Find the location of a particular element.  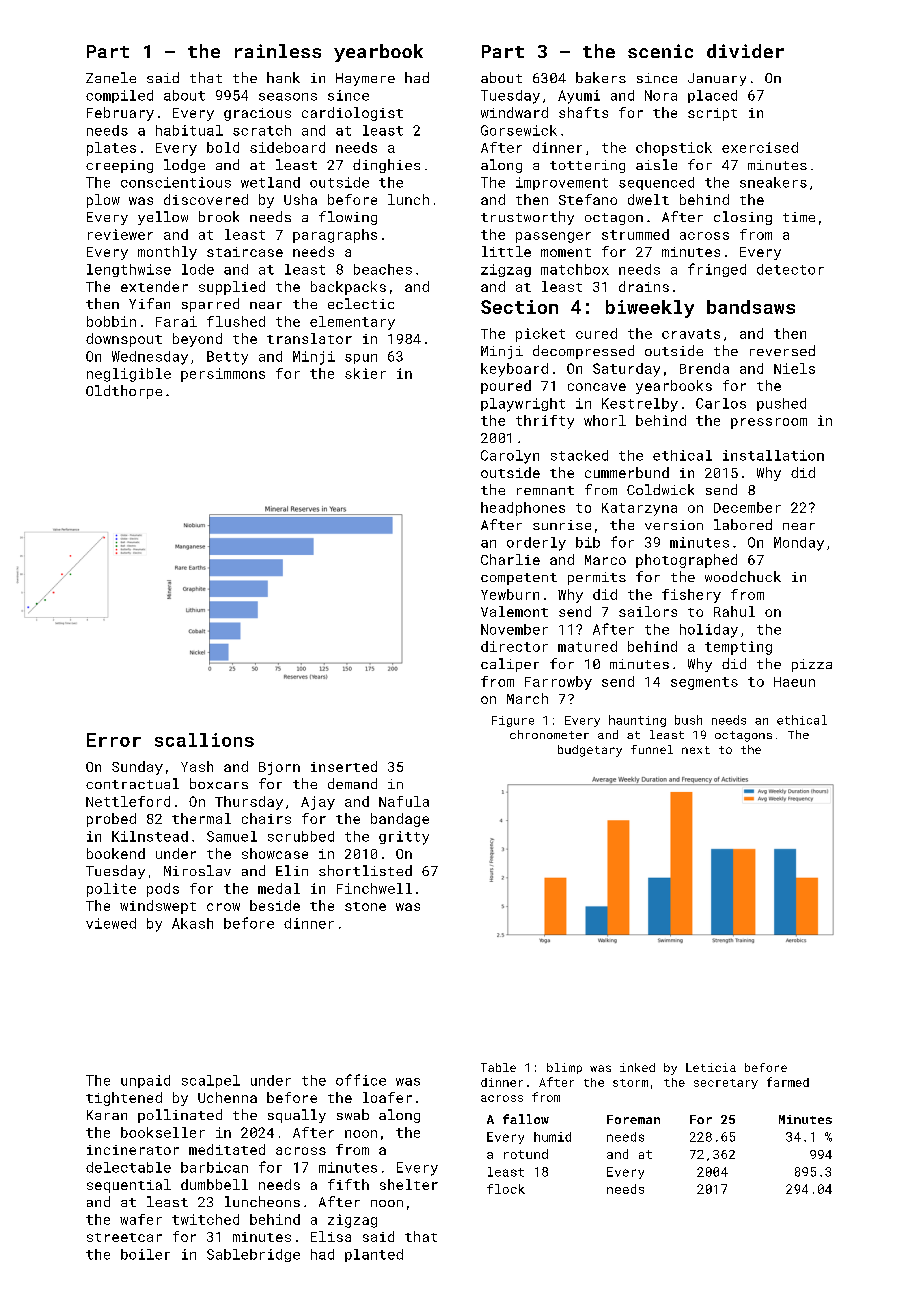

streetcar is located at coordinates (124, 1237).
